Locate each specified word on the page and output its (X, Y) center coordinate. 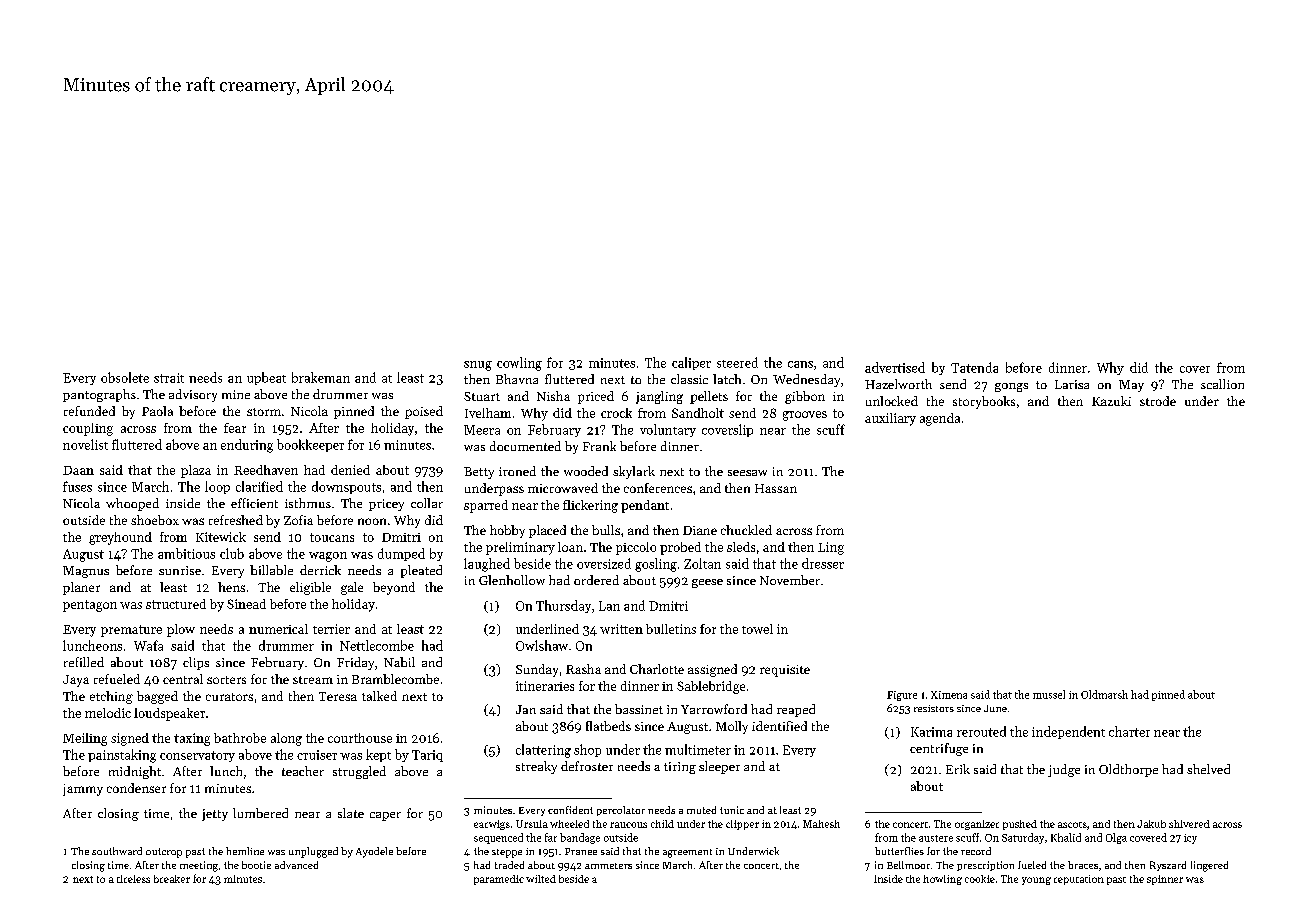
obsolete (125, 377)
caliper (691, 363)
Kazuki (1111, 401)
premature (131, 631)
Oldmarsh (1104, 694)
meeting (199, 866)
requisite (785, 671)
